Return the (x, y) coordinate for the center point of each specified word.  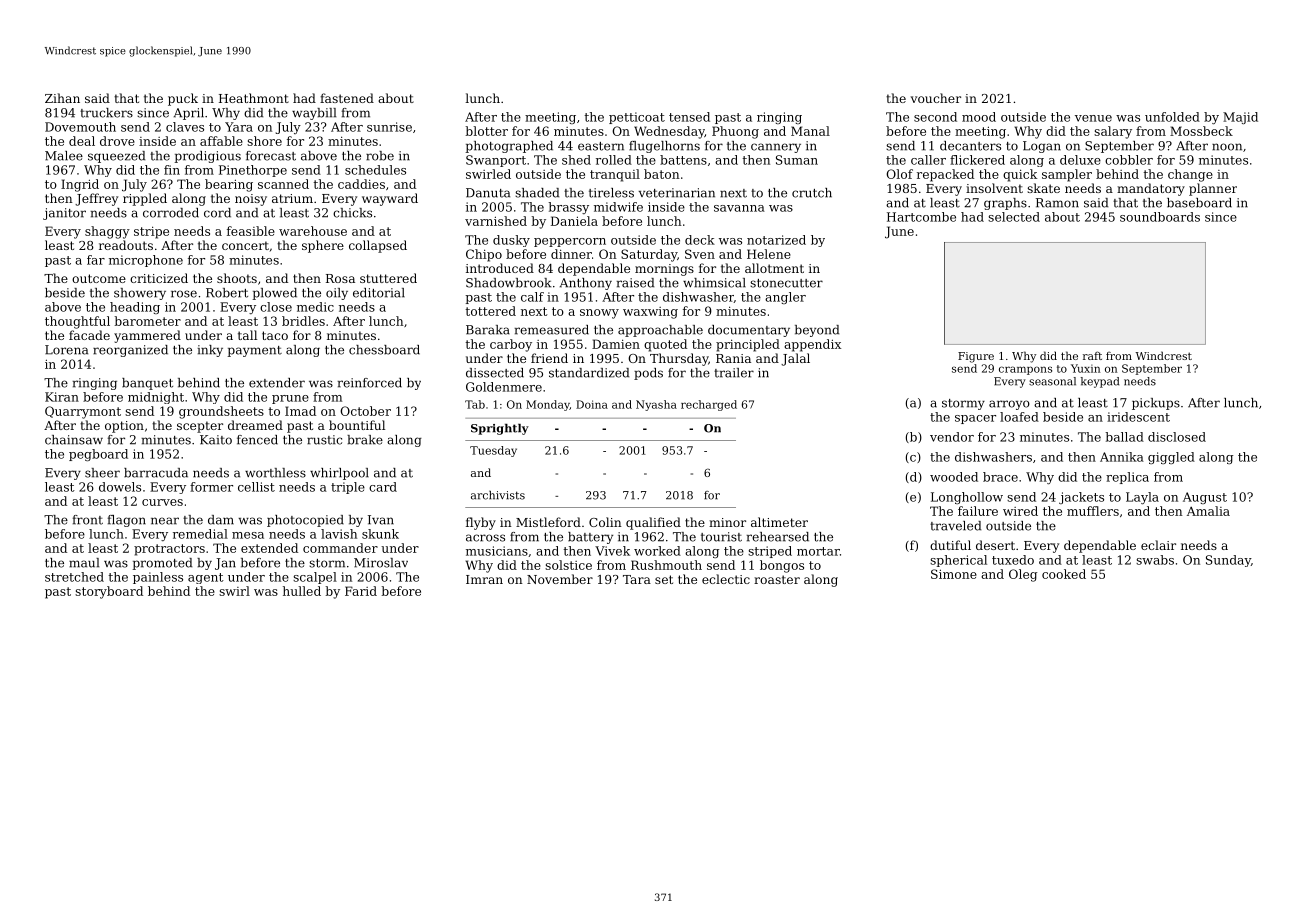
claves (185, 127)
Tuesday (493, 451)
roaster (777, 579)
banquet (147, 384)
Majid (1240, 118)
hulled (302, 591)
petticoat (637, 118)
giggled (1171, 458)
